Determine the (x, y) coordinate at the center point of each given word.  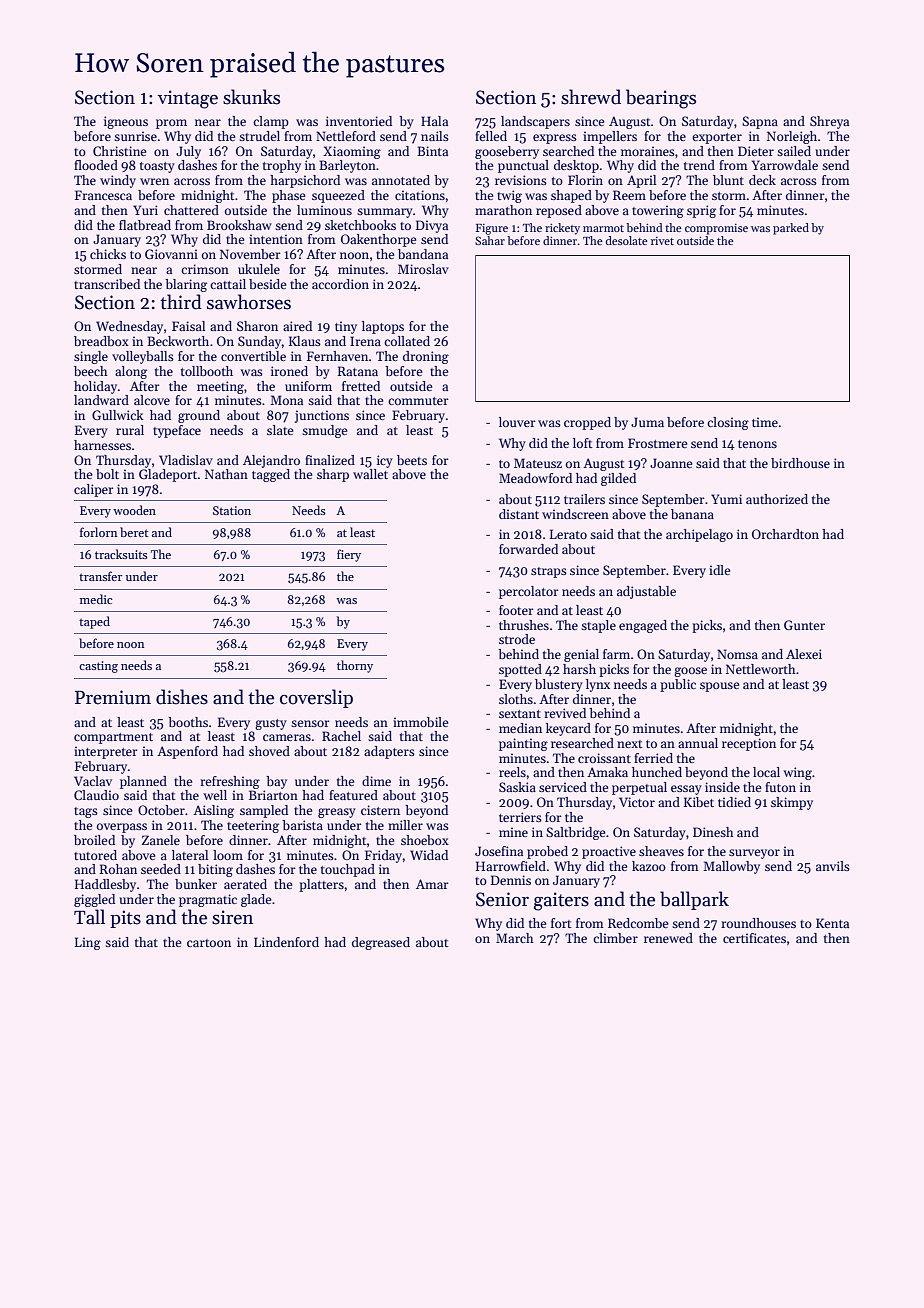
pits (125, 919)
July (188, 152)
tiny (346, 327)
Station (232, 510)
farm (616, 654)
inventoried (359, 121)
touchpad (348, 870)
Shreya (829, 122)
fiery (349, 555)
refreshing (230, 782)
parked (791, 229)
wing (797, 773)
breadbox (101, 341)
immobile (420, 722)
